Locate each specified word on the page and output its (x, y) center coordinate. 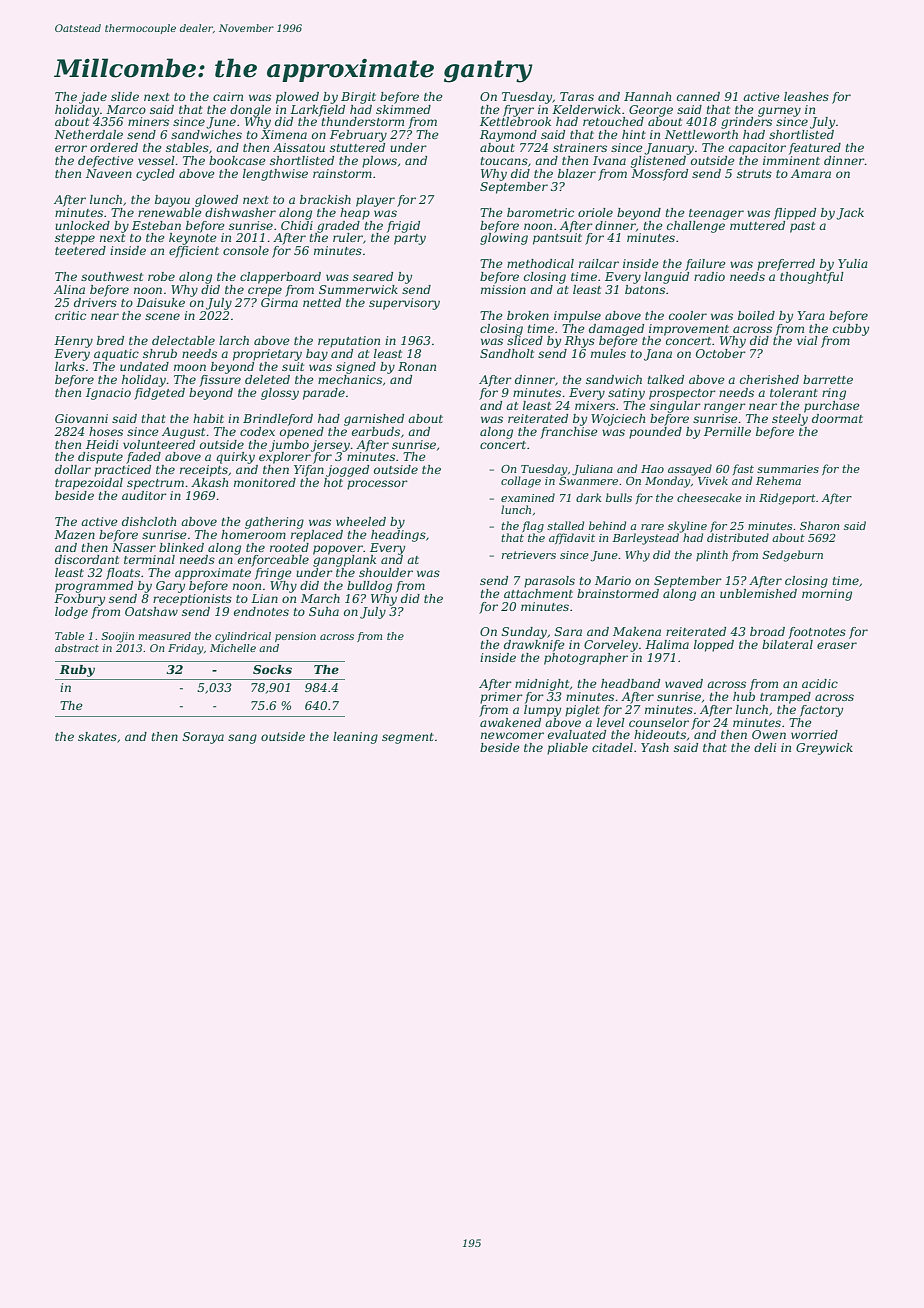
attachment (538, 593)
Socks (272, 669)
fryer (518, 111)
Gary (170, 587)
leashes (806, 96)
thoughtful (812, 278)
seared (373, 276)
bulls (619, 497)
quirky (235, 458)
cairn (228, 96)
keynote (193, 239)
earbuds (376, 431)
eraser (837, 645)
